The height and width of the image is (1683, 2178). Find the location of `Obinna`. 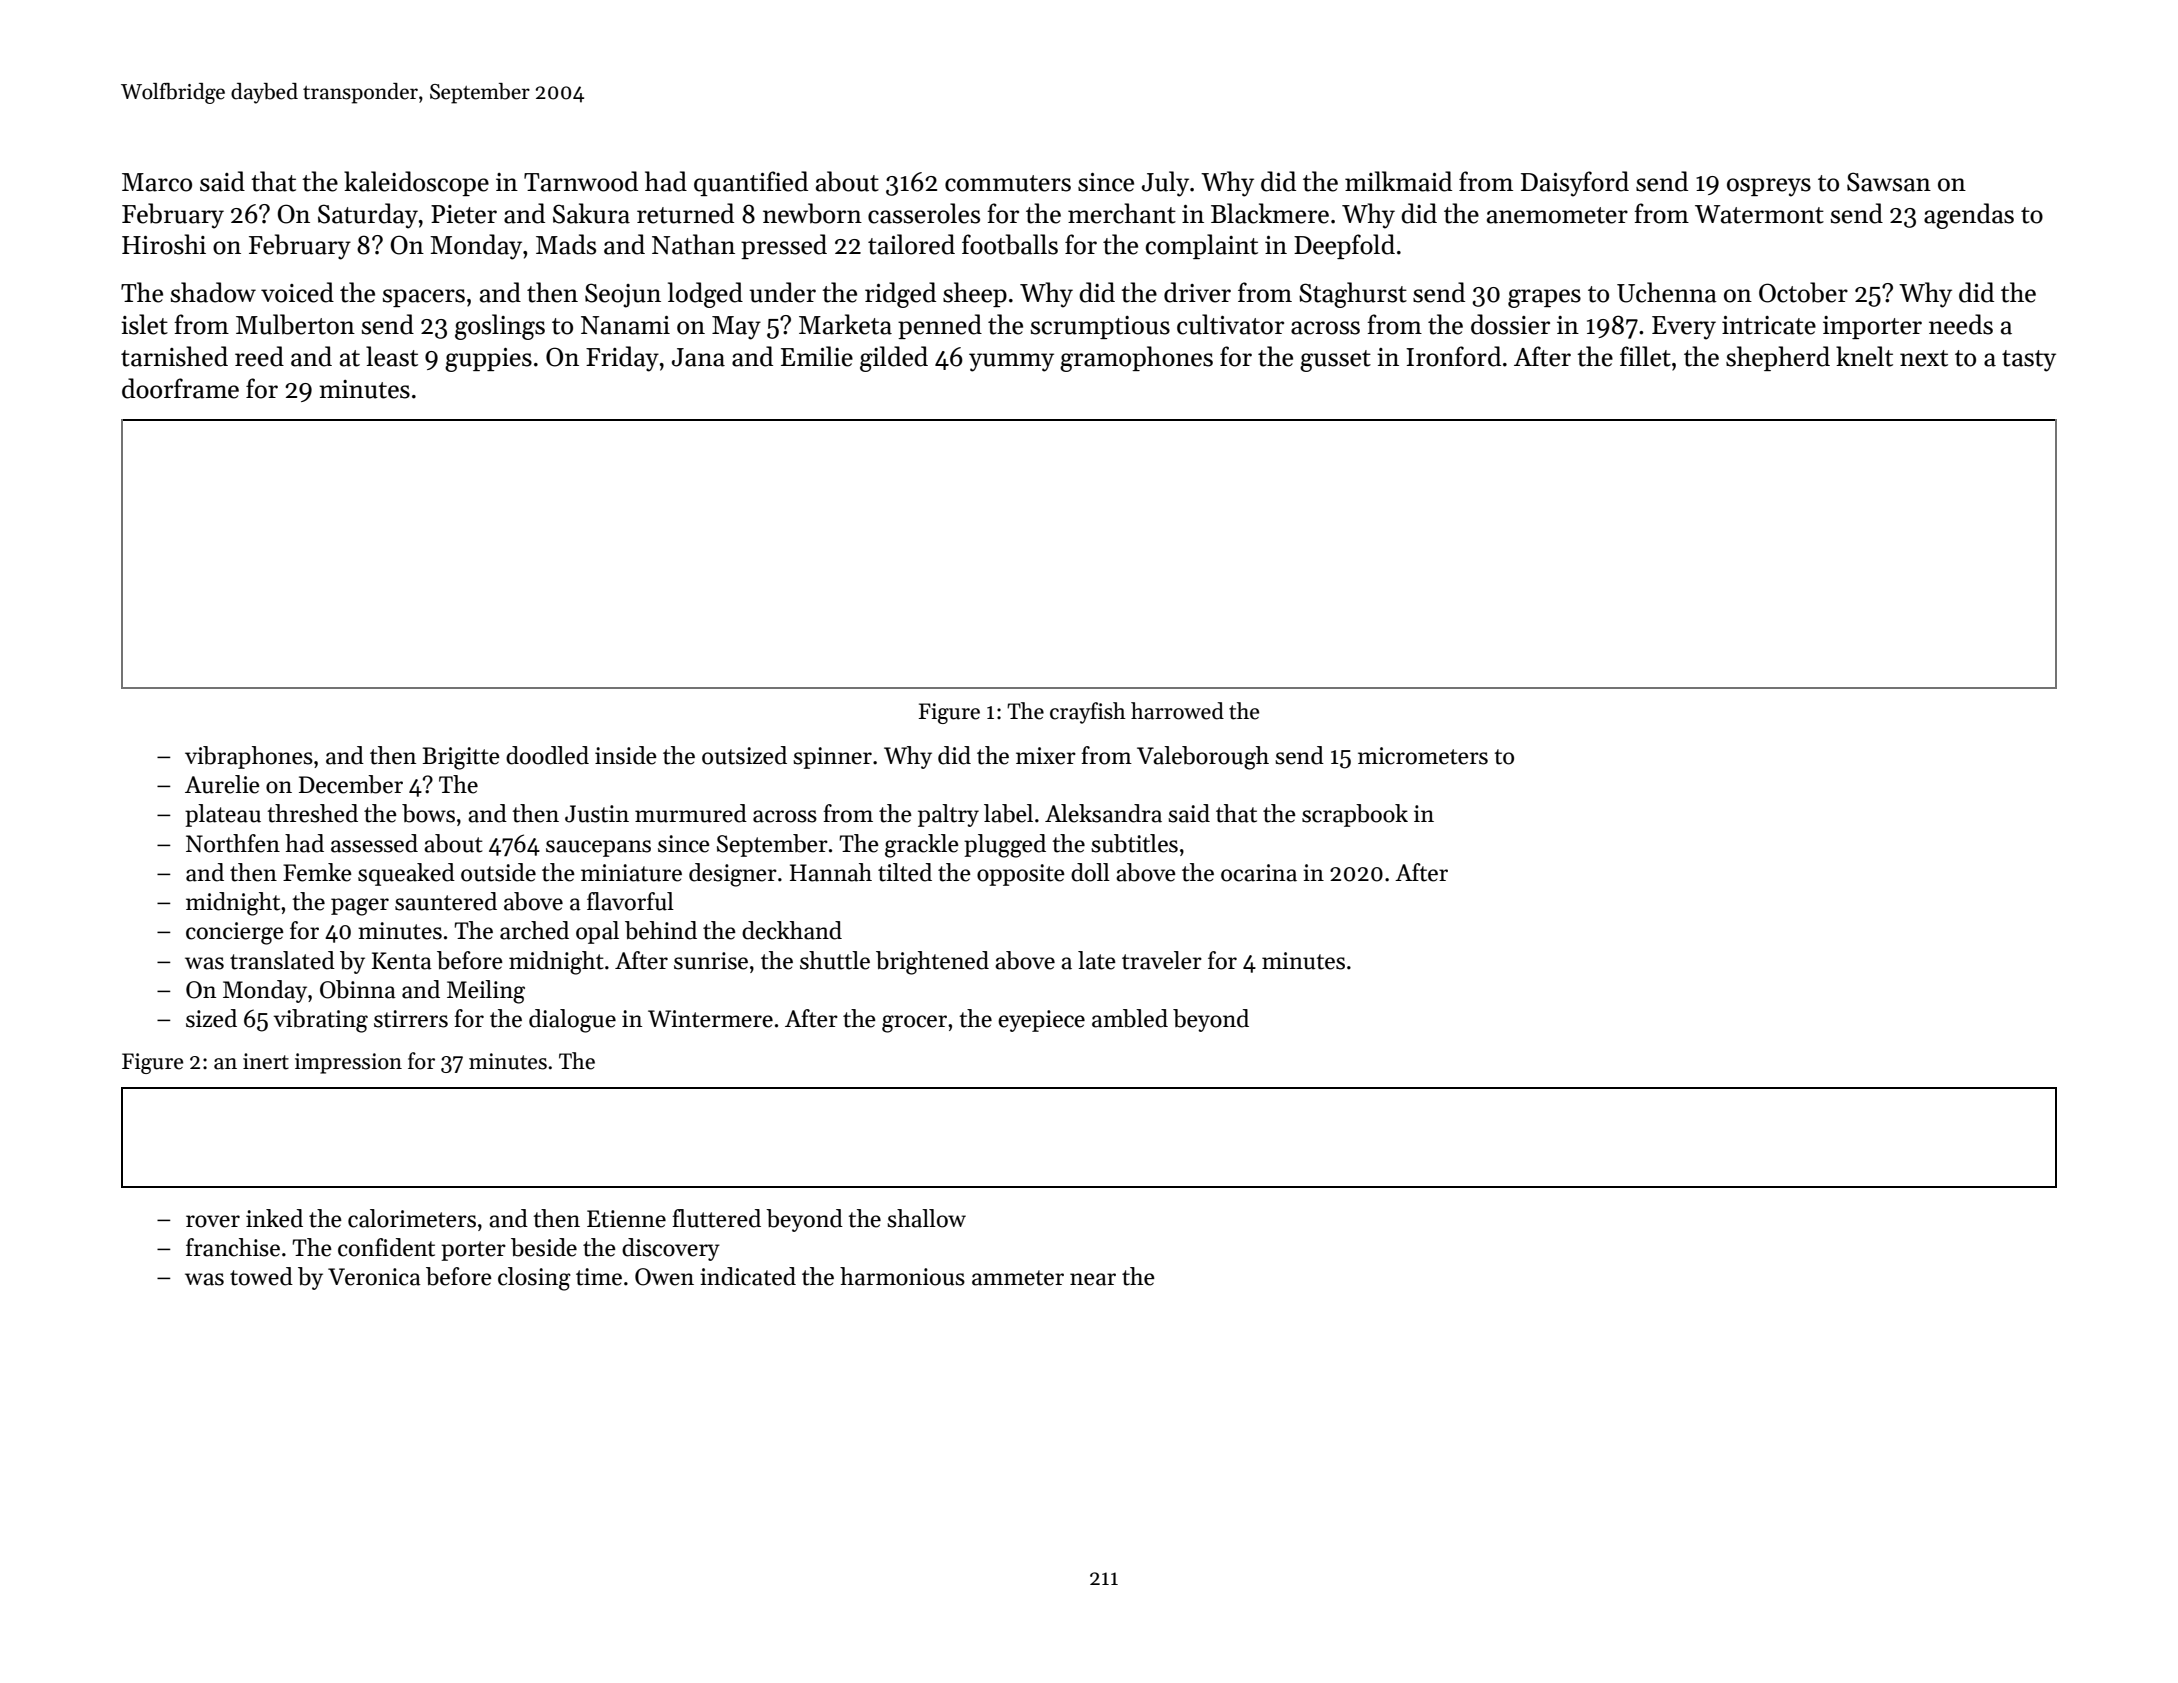

Obinna is located at coordinates (358, 989).
